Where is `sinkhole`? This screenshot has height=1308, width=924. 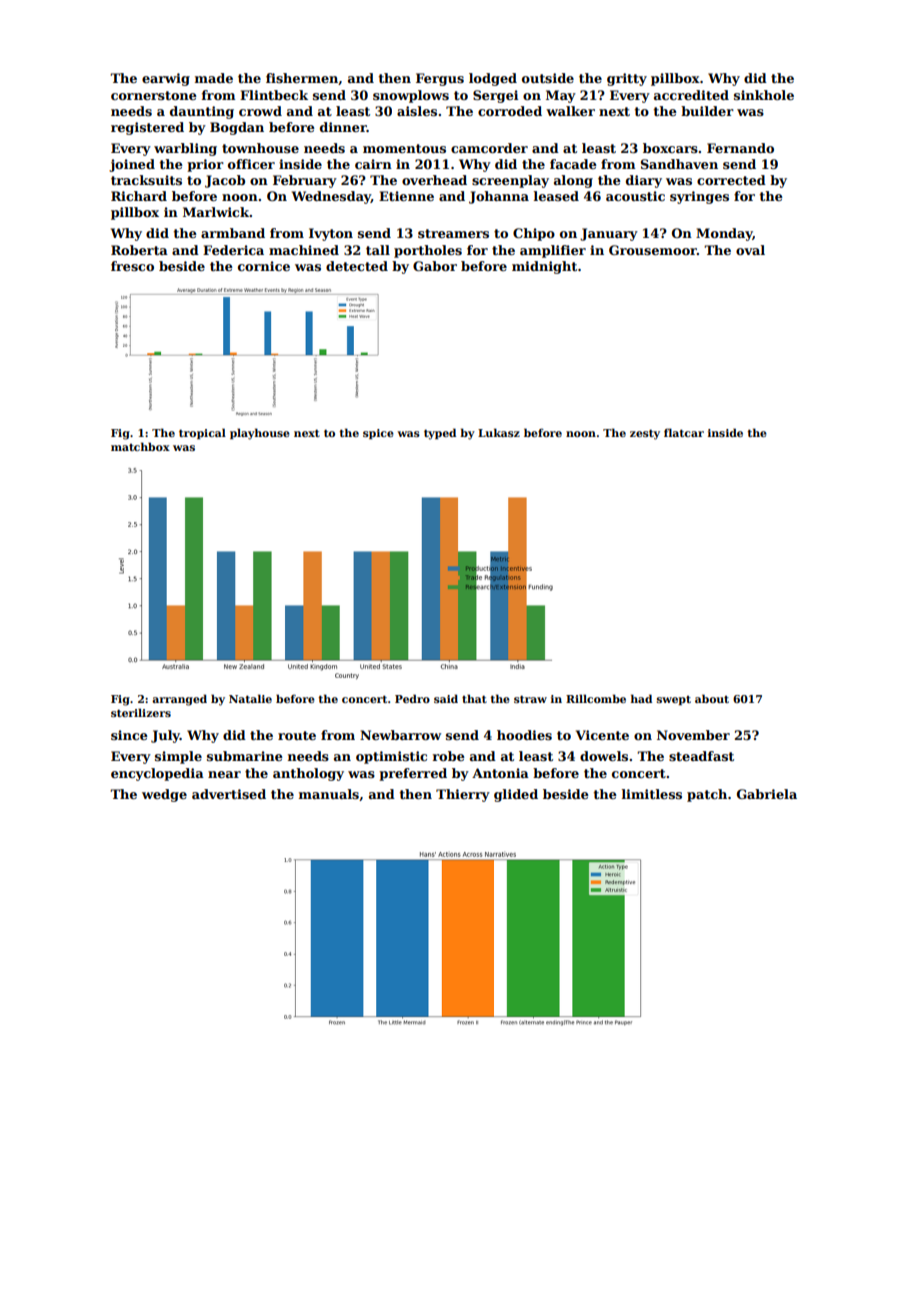
sinkhole is located at coordinates (764, 95).
